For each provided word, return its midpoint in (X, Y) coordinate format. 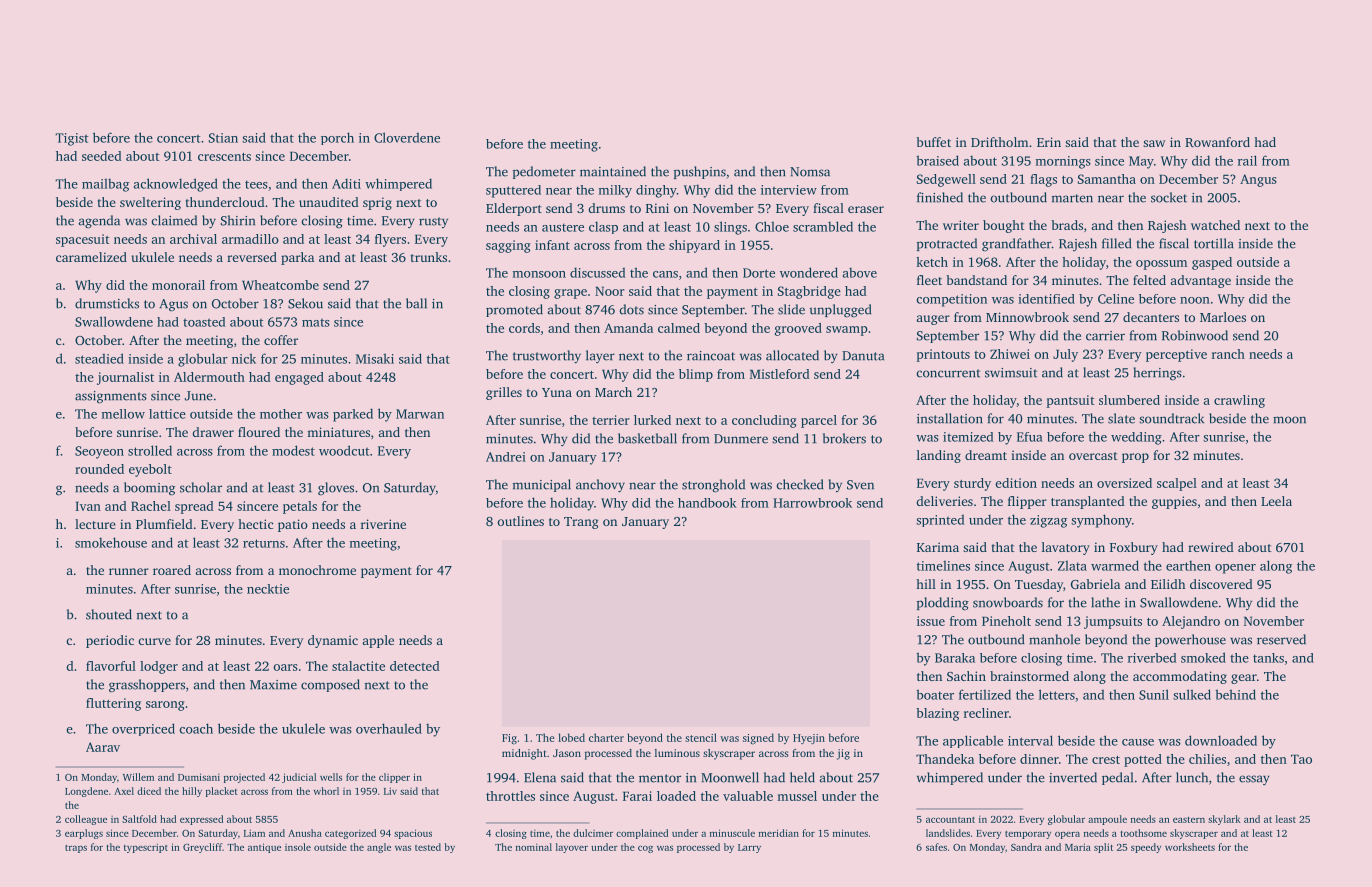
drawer (213, 432)
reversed (252, 257)
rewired (1211, 547)
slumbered (1129, 400)
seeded (102, 156)
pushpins (700, 172)
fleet (929, 280)
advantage (1201, 281)
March (613, 392)
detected (415, 666)
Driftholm (999, 142)
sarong (165, 706)
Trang (581, 523)
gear (1244, 679)
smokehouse (111, 542)
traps (76, 849)
